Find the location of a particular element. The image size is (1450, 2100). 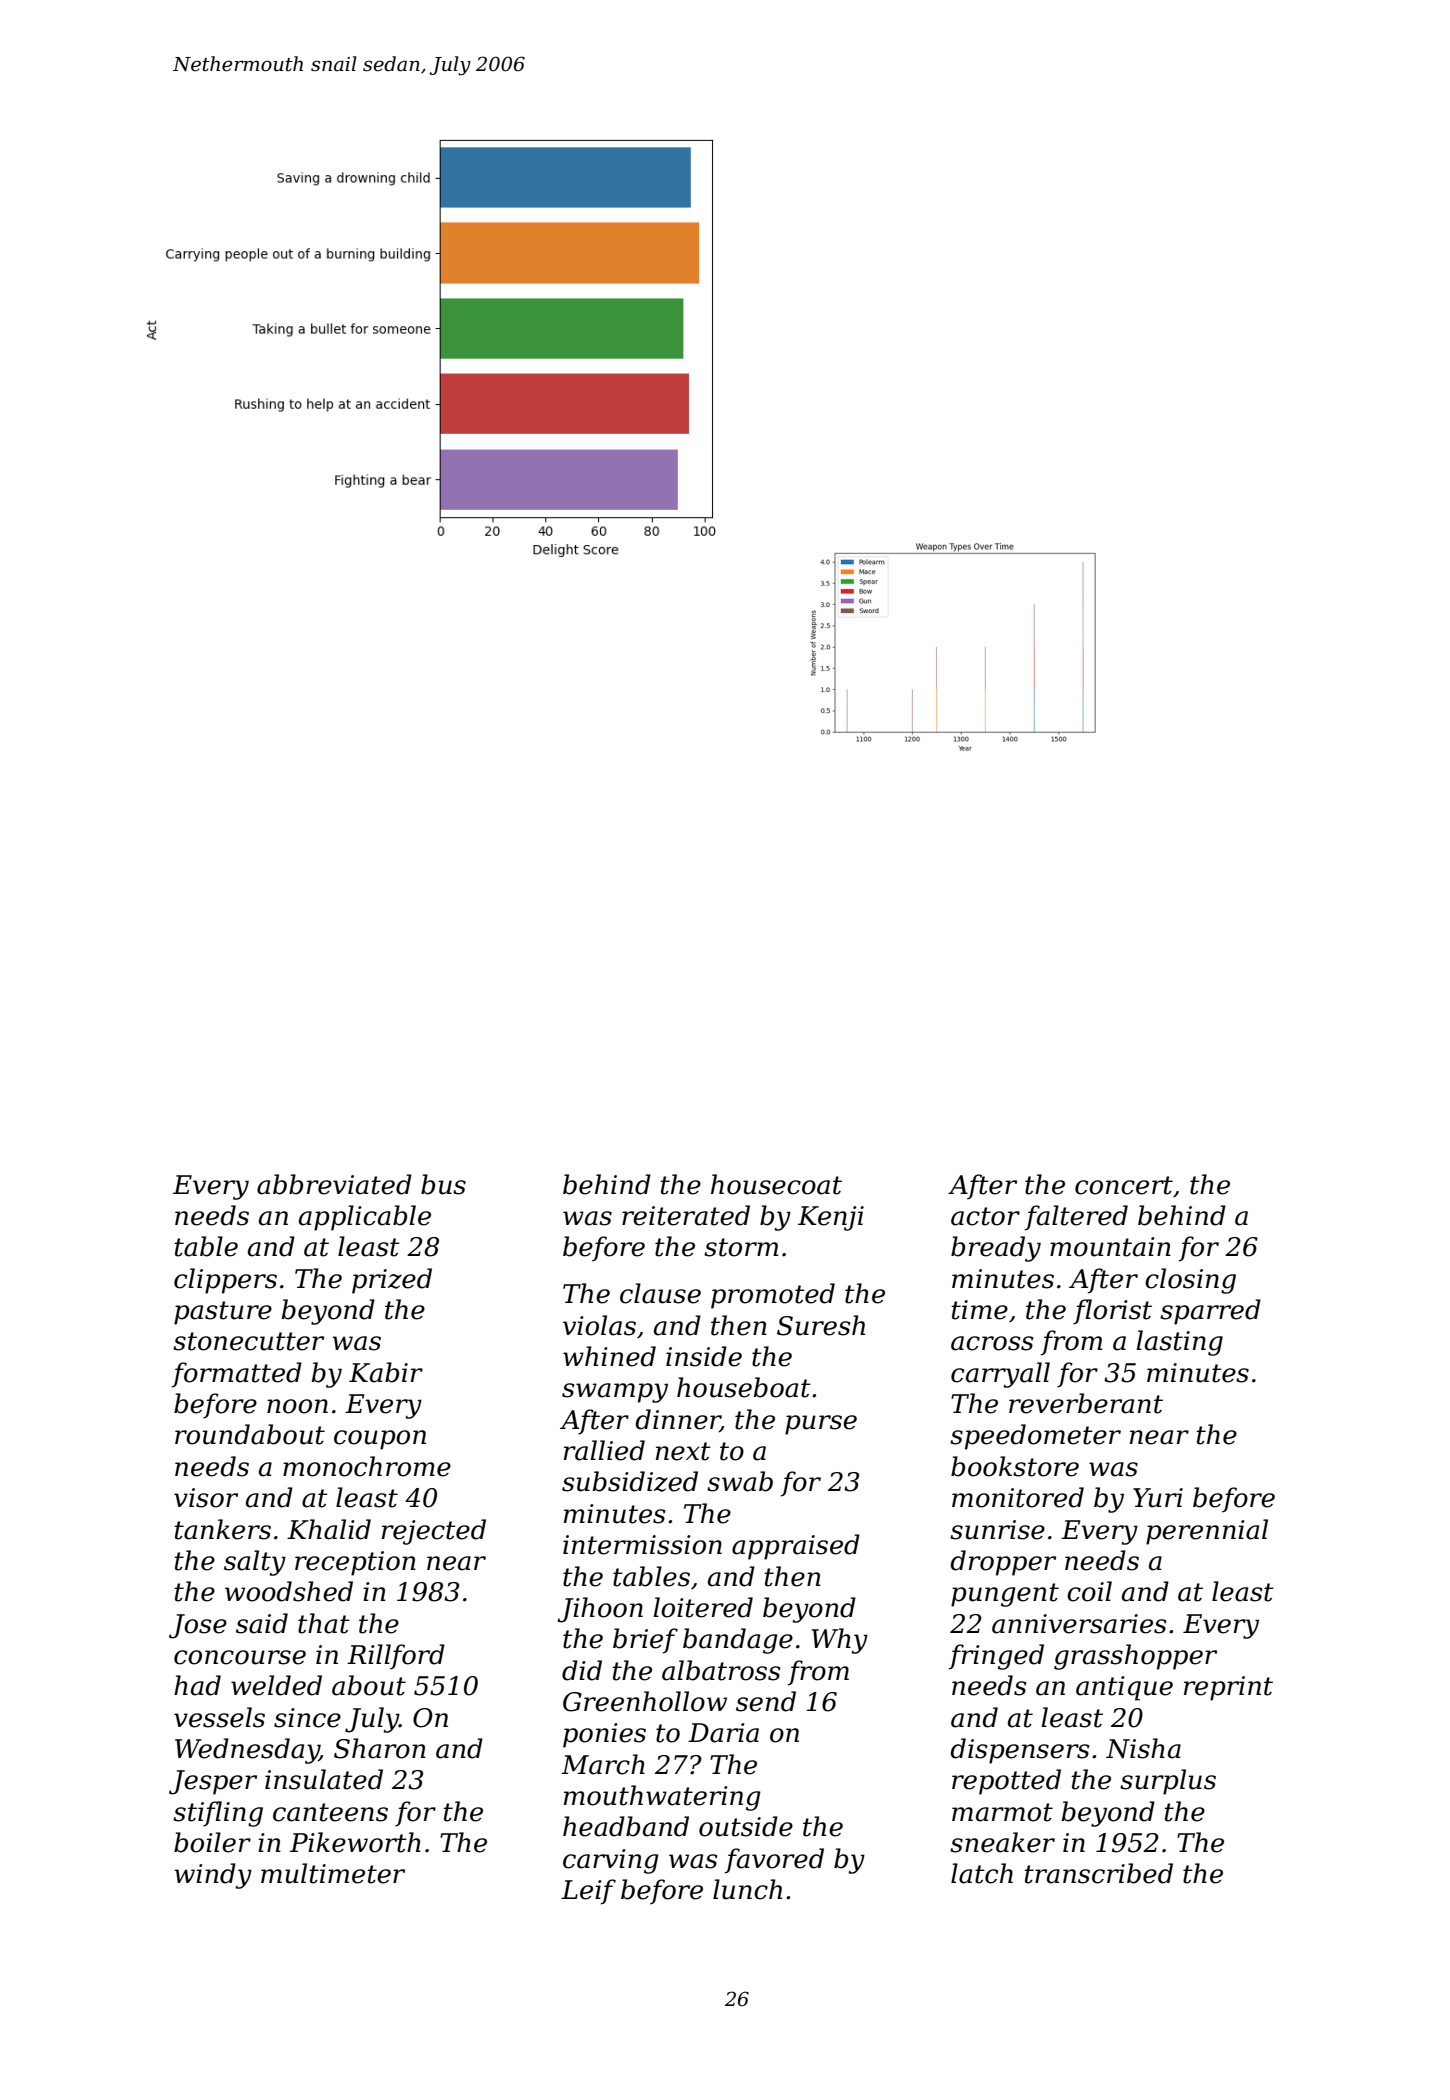

clippers is located at coordinates (225, 1281).
